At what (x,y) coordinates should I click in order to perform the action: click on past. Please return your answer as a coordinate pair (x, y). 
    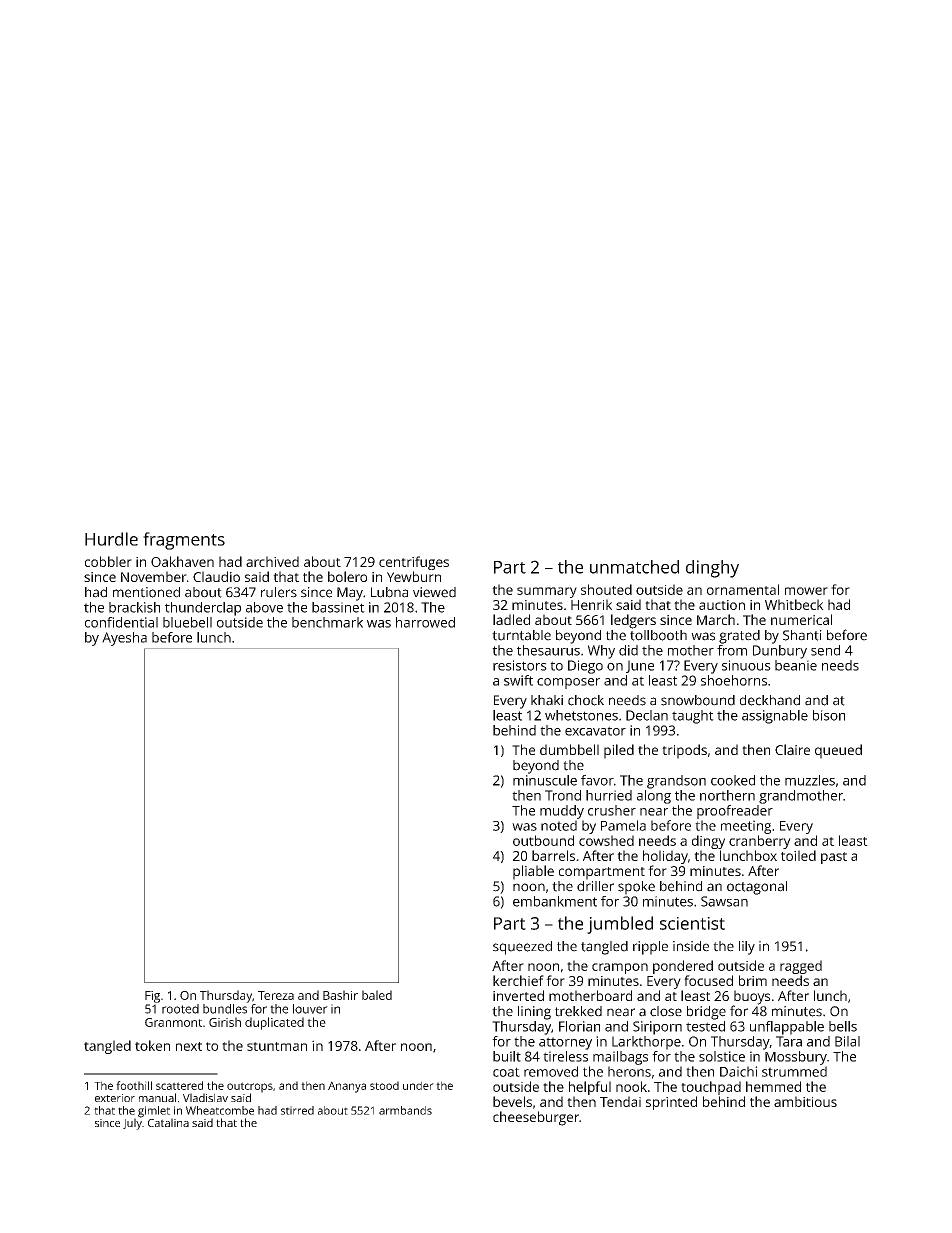
    Looking at the image, I should click on (834, 858).
